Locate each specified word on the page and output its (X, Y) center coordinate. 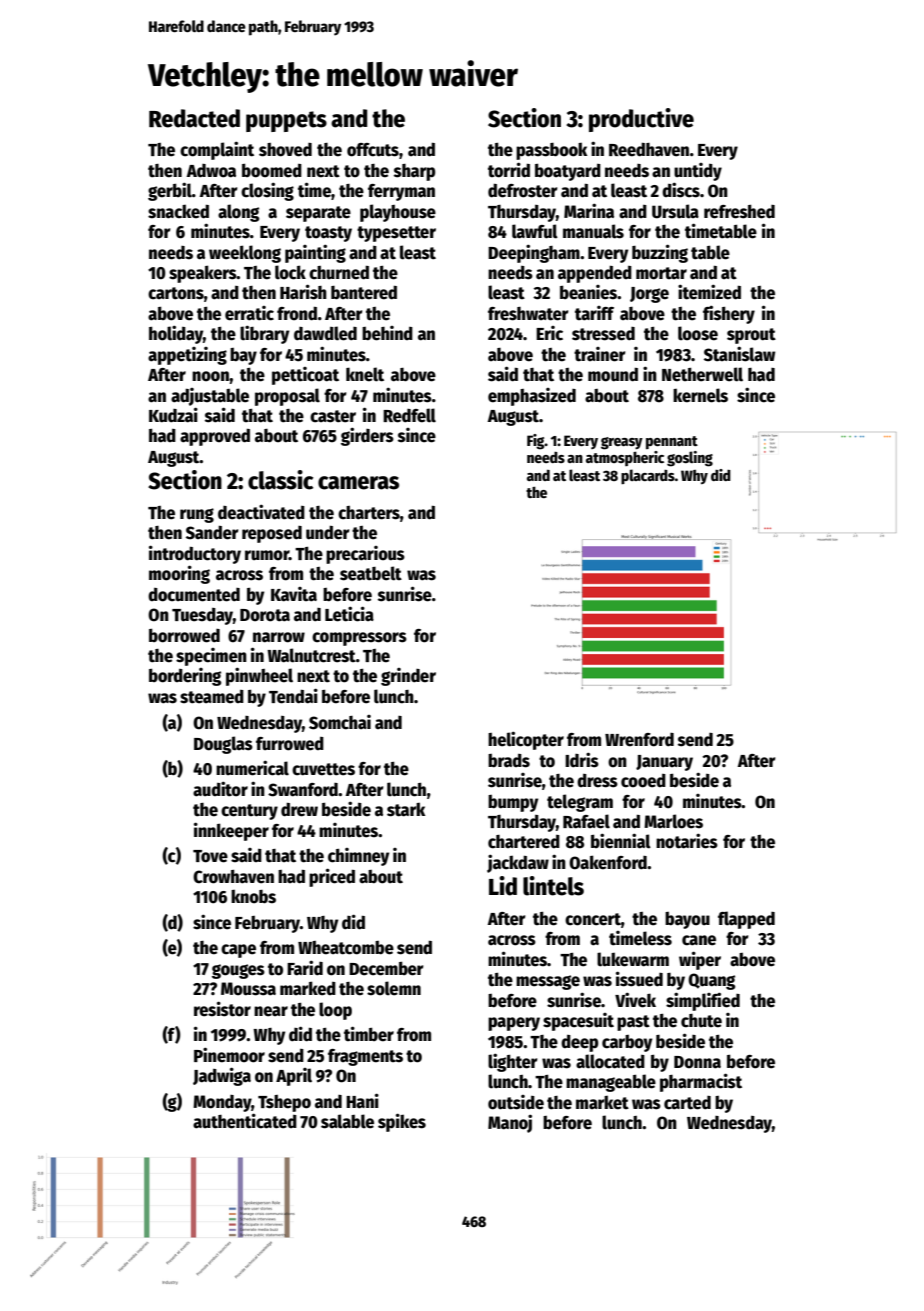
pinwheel (259, 676)
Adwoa (211, 171)
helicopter (526, 740)
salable (347, 1121)
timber (369, 1034)
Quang (711, 981)
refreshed (739, 212)
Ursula (675, 211)
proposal (287, 397)
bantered (364, 293)
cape (238, 951)
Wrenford (639, 740)
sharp (414, 172)
